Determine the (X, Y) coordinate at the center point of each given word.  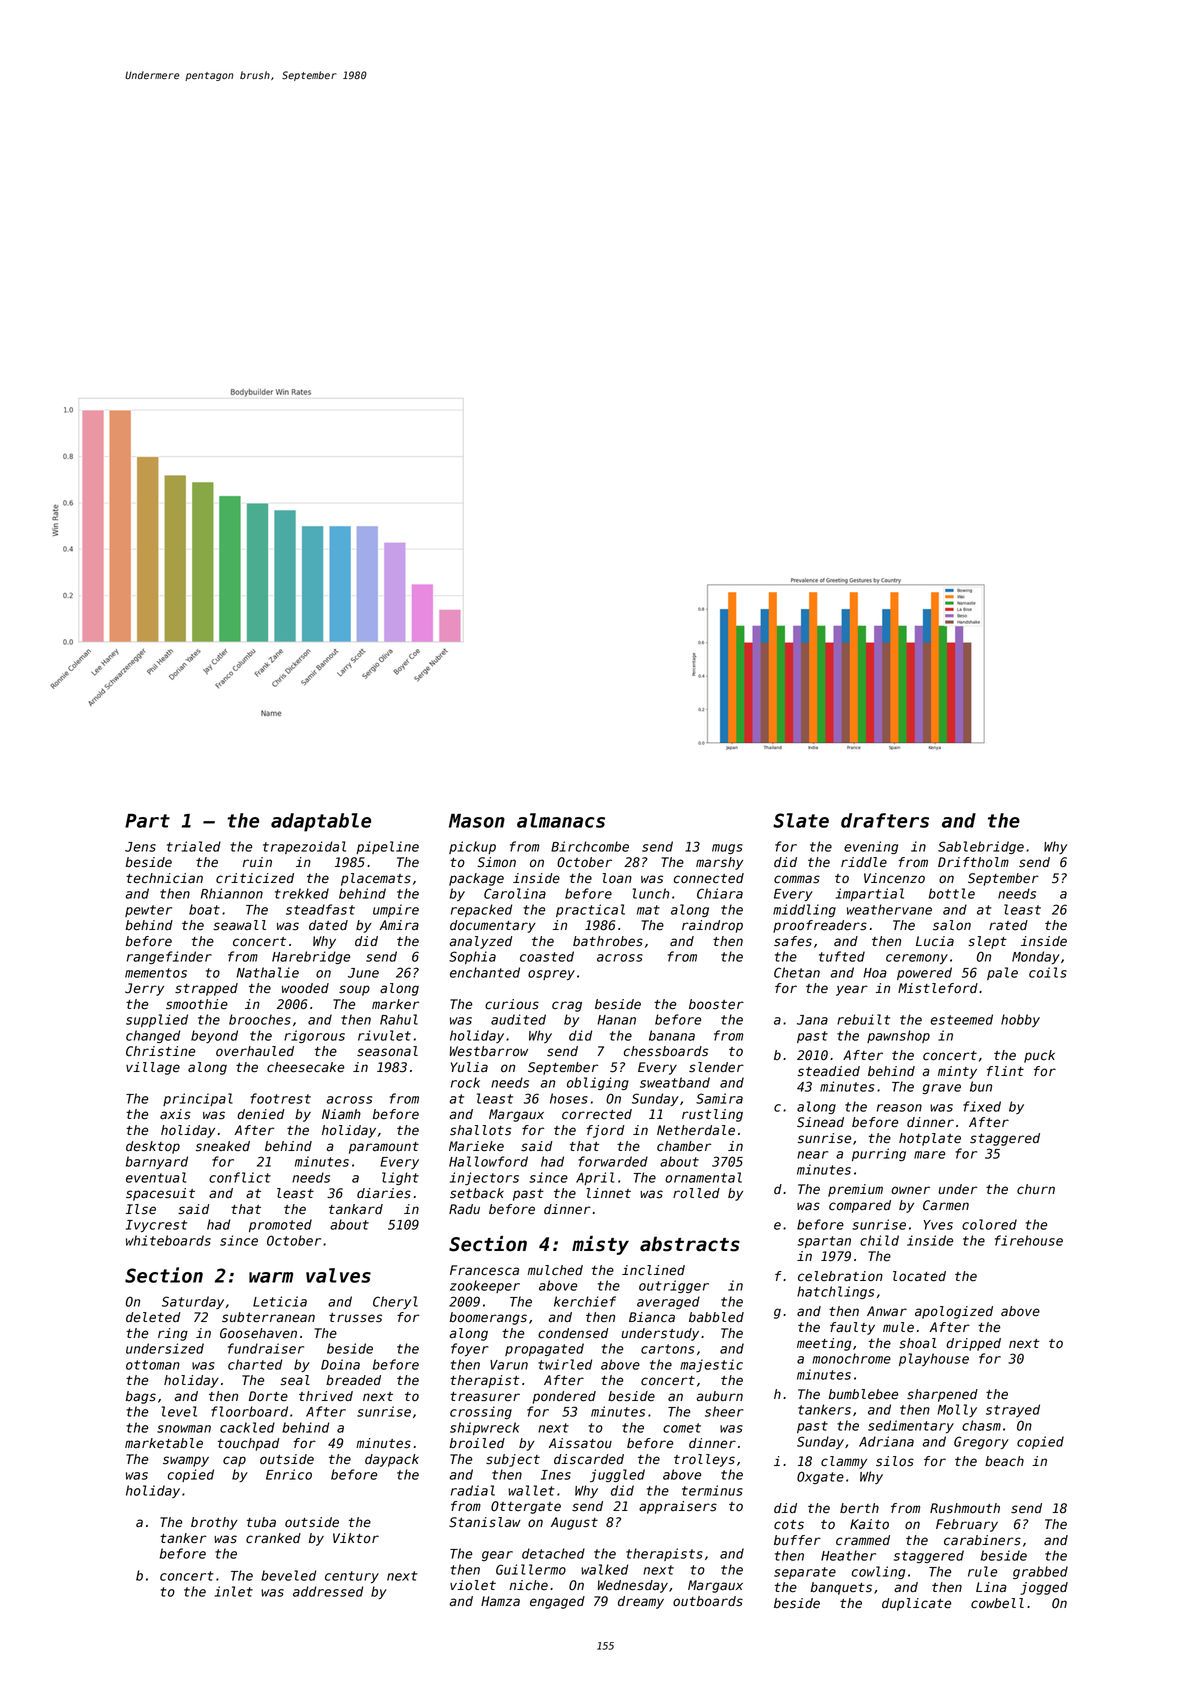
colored (989, 1224)
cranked (273, 1538)
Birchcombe (590, 846)
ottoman (153, 1365)
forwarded (613, 1161)
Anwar (887, 1311)
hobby (1020, 1020)
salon (952, 925)
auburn (720, 1396)
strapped (206, 989)
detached (553, 1553)
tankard (356, 1209)
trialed (194, 846)
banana (672, 1035)
